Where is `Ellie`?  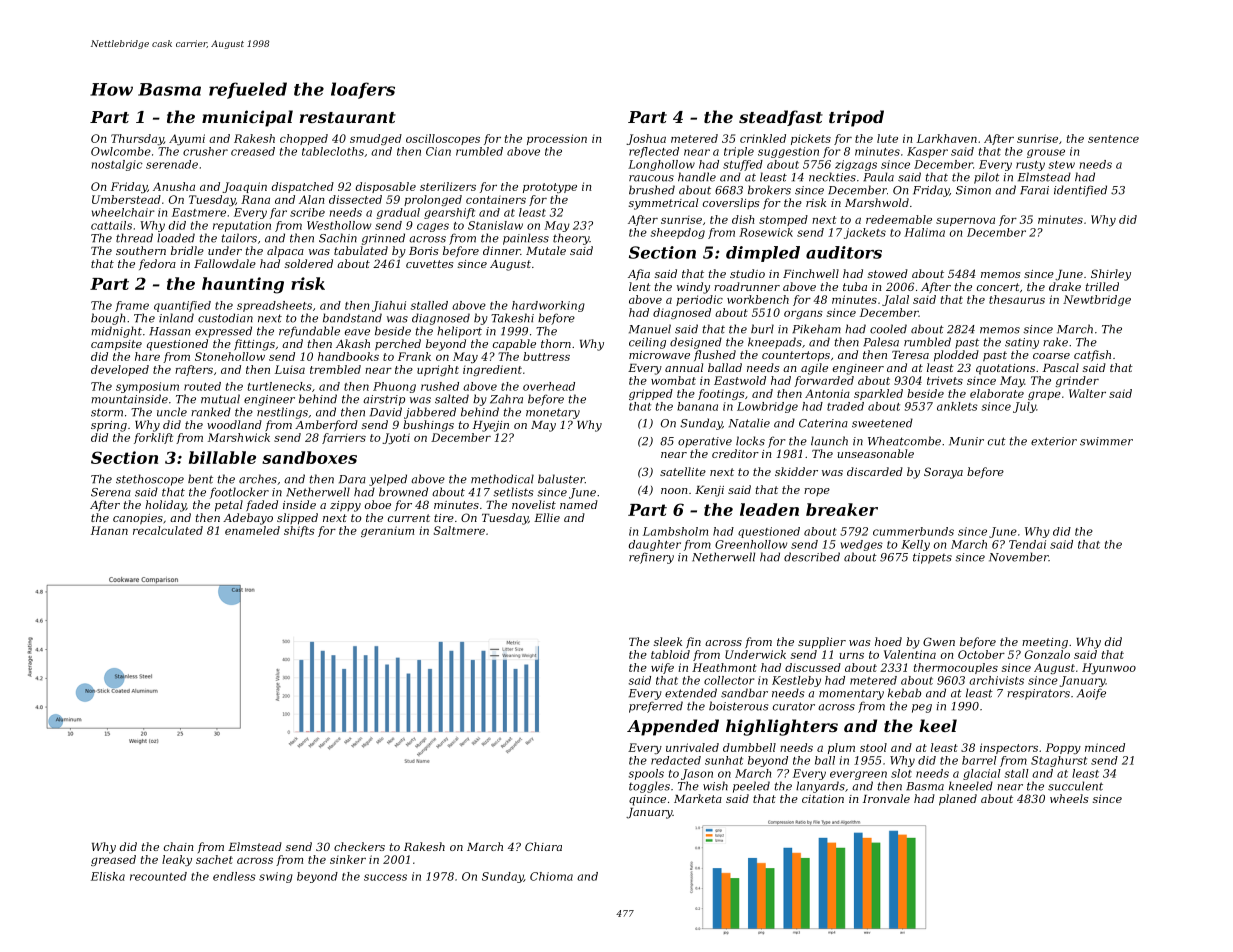 Ellie is located at coordinates (547, 517).
